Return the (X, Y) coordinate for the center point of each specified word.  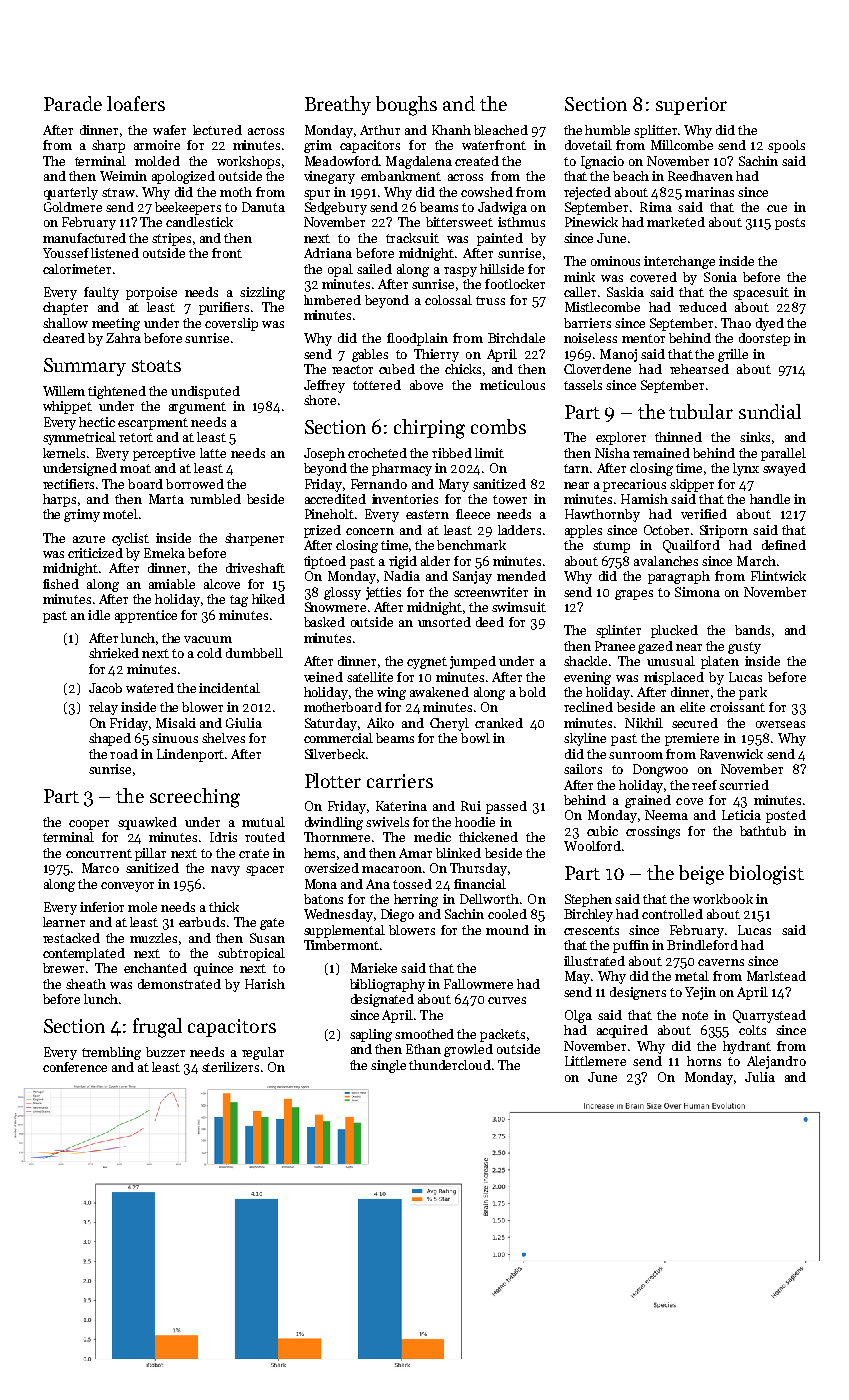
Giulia (244, 723)
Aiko (380, 723)
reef (704, 785)
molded (157, 161)
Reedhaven (700, 176)
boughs (406, 106)
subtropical (251, 954)
